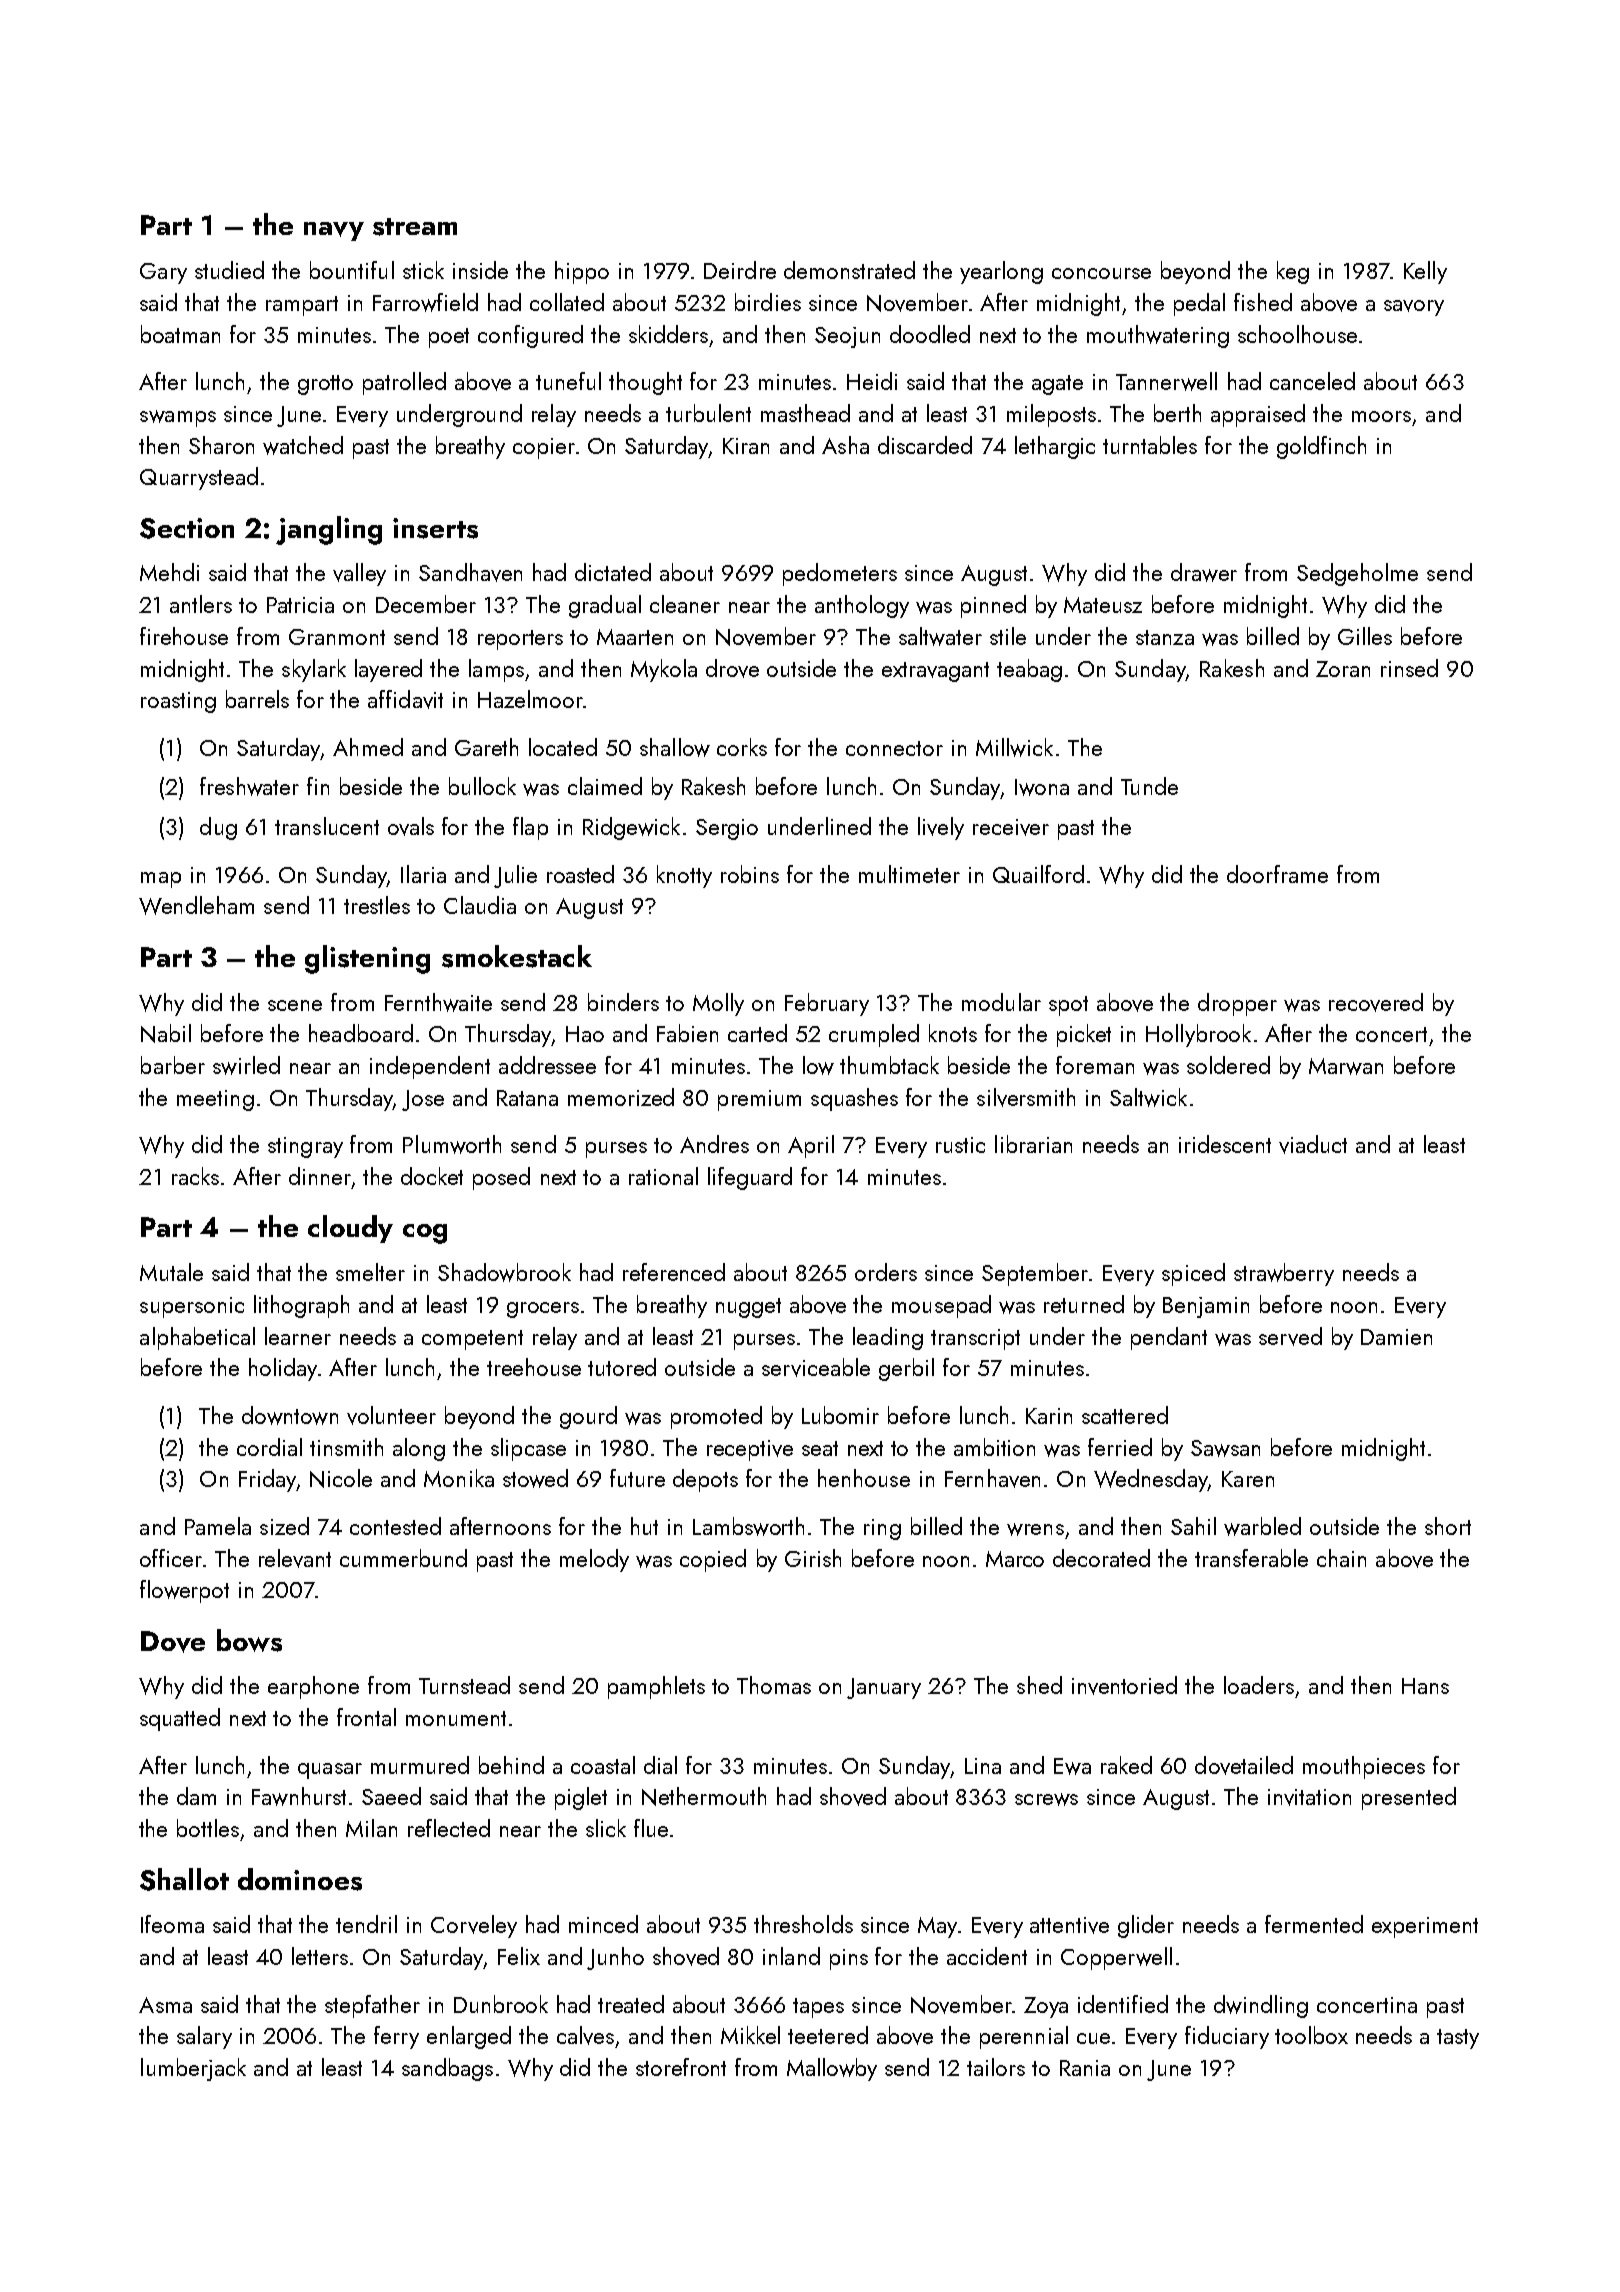 The width and height of the document is (1620, 2292). I want to click on Pamela, so click(218, 1526).
